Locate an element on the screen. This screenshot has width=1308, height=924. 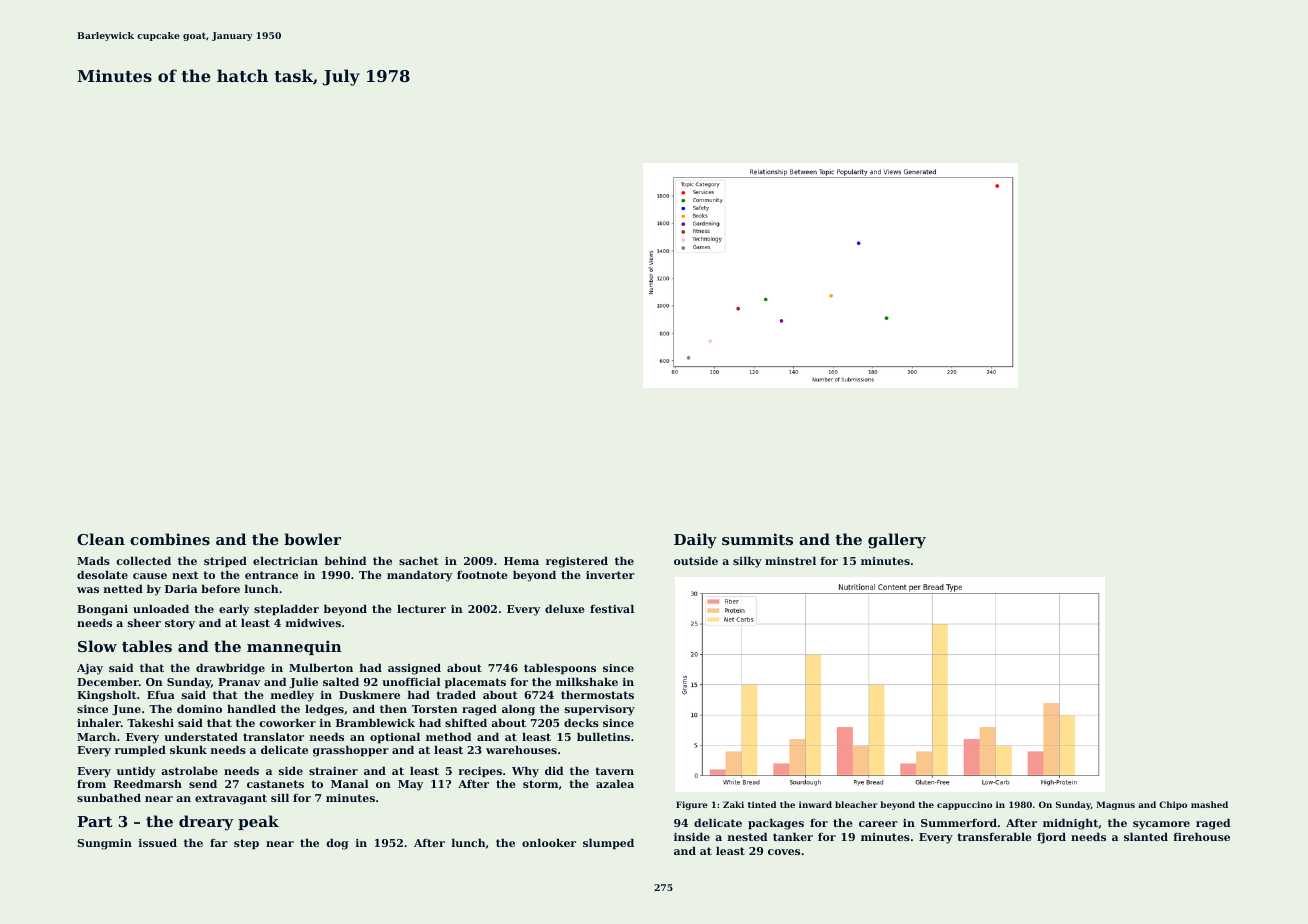
gallery is located at coordinates (897, 541).
